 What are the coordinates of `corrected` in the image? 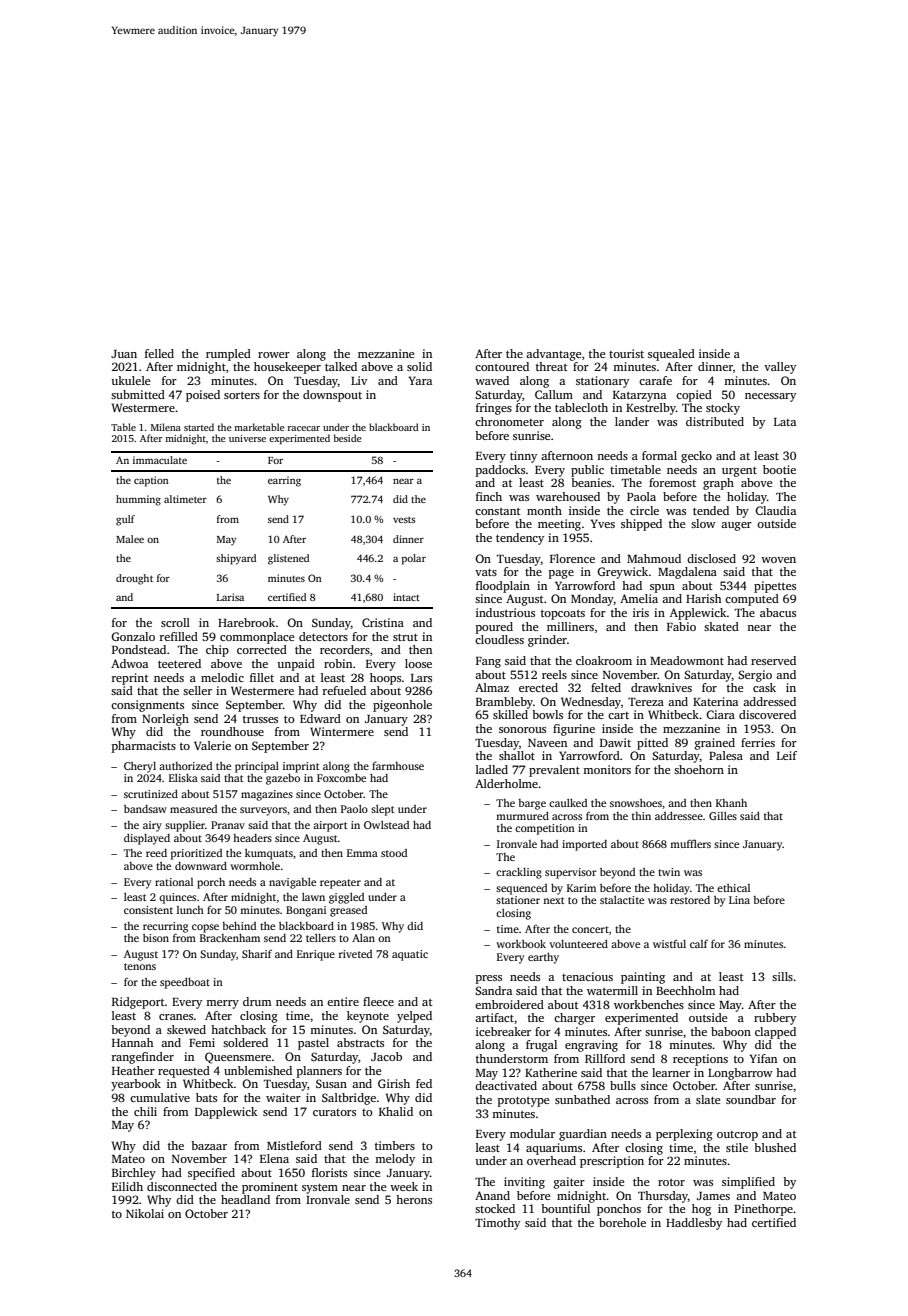 It's located at (262, 649).
